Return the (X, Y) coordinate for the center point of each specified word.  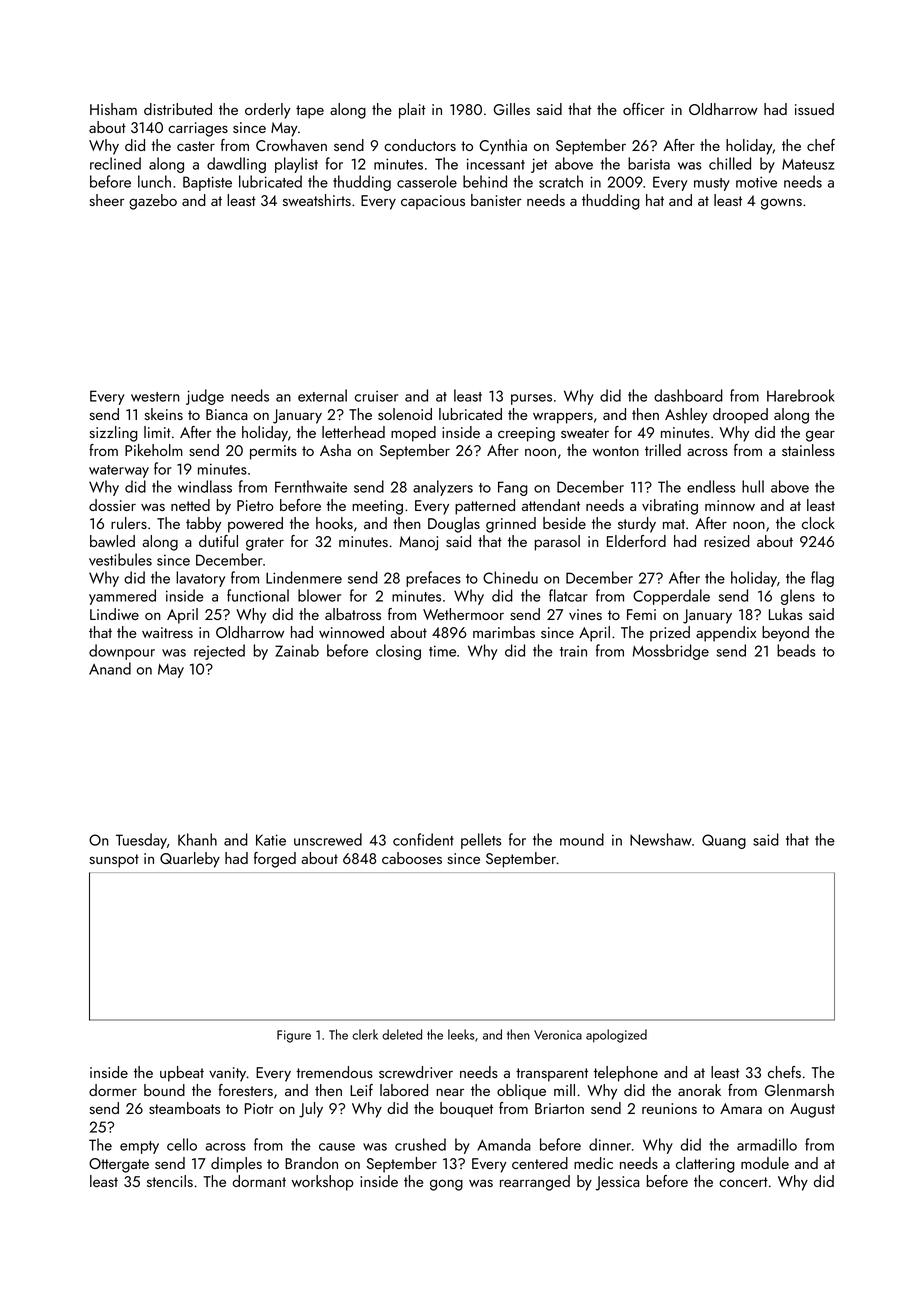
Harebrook (801, 395)
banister (496, 200)
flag (822, 579)
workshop (323, 1183)
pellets (481, 841)
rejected (219, 652)
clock (818, 523)
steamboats (184, 1108)
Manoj (419, 543)
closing (398, 652)
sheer (106, 200)
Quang (724, 841)
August (812, 1110)
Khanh (197, 839)
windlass (205, 486)
